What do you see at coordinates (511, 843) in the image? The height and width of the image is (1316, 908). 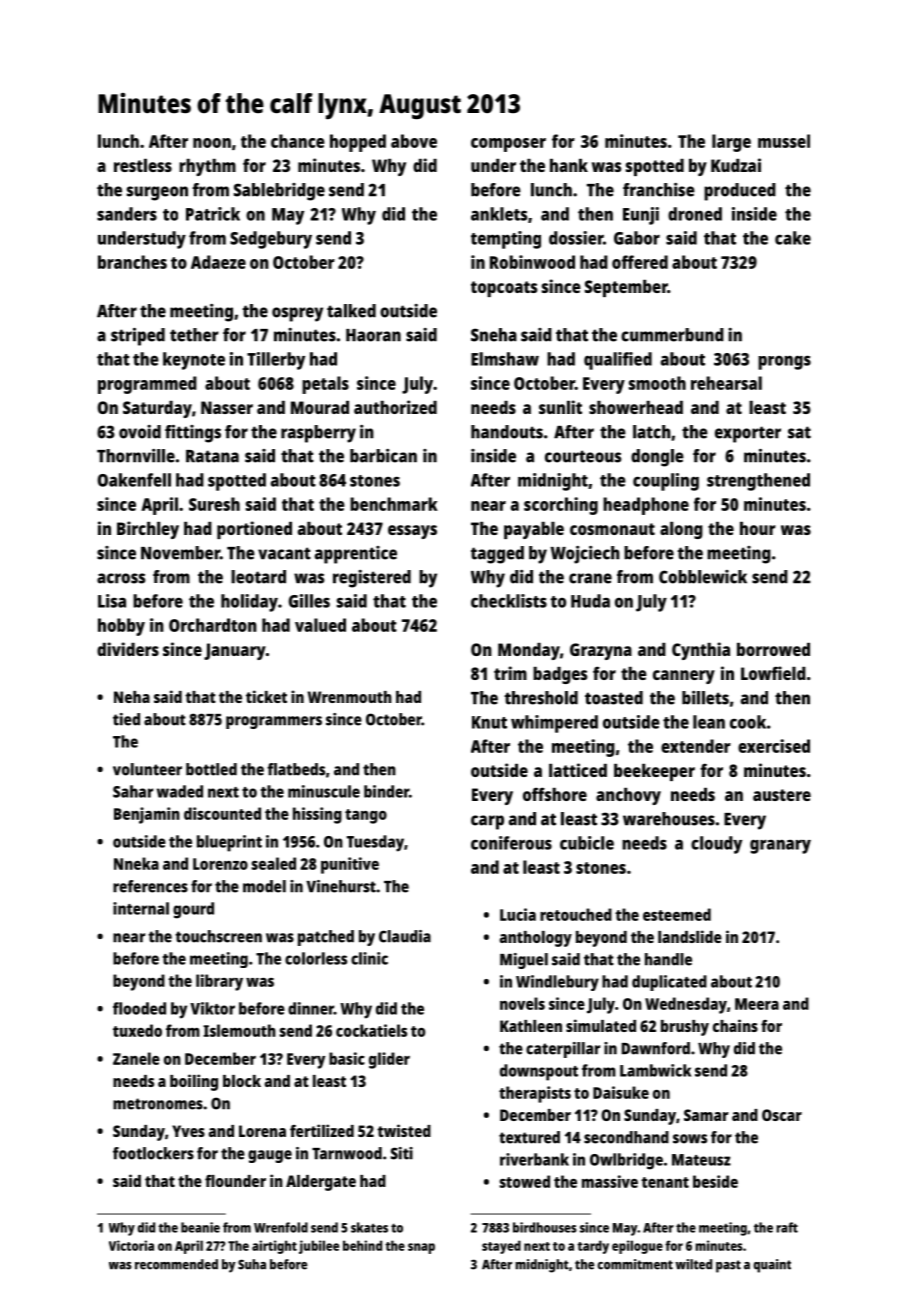 I see `coniferous` at bounding box center [511, 843].
